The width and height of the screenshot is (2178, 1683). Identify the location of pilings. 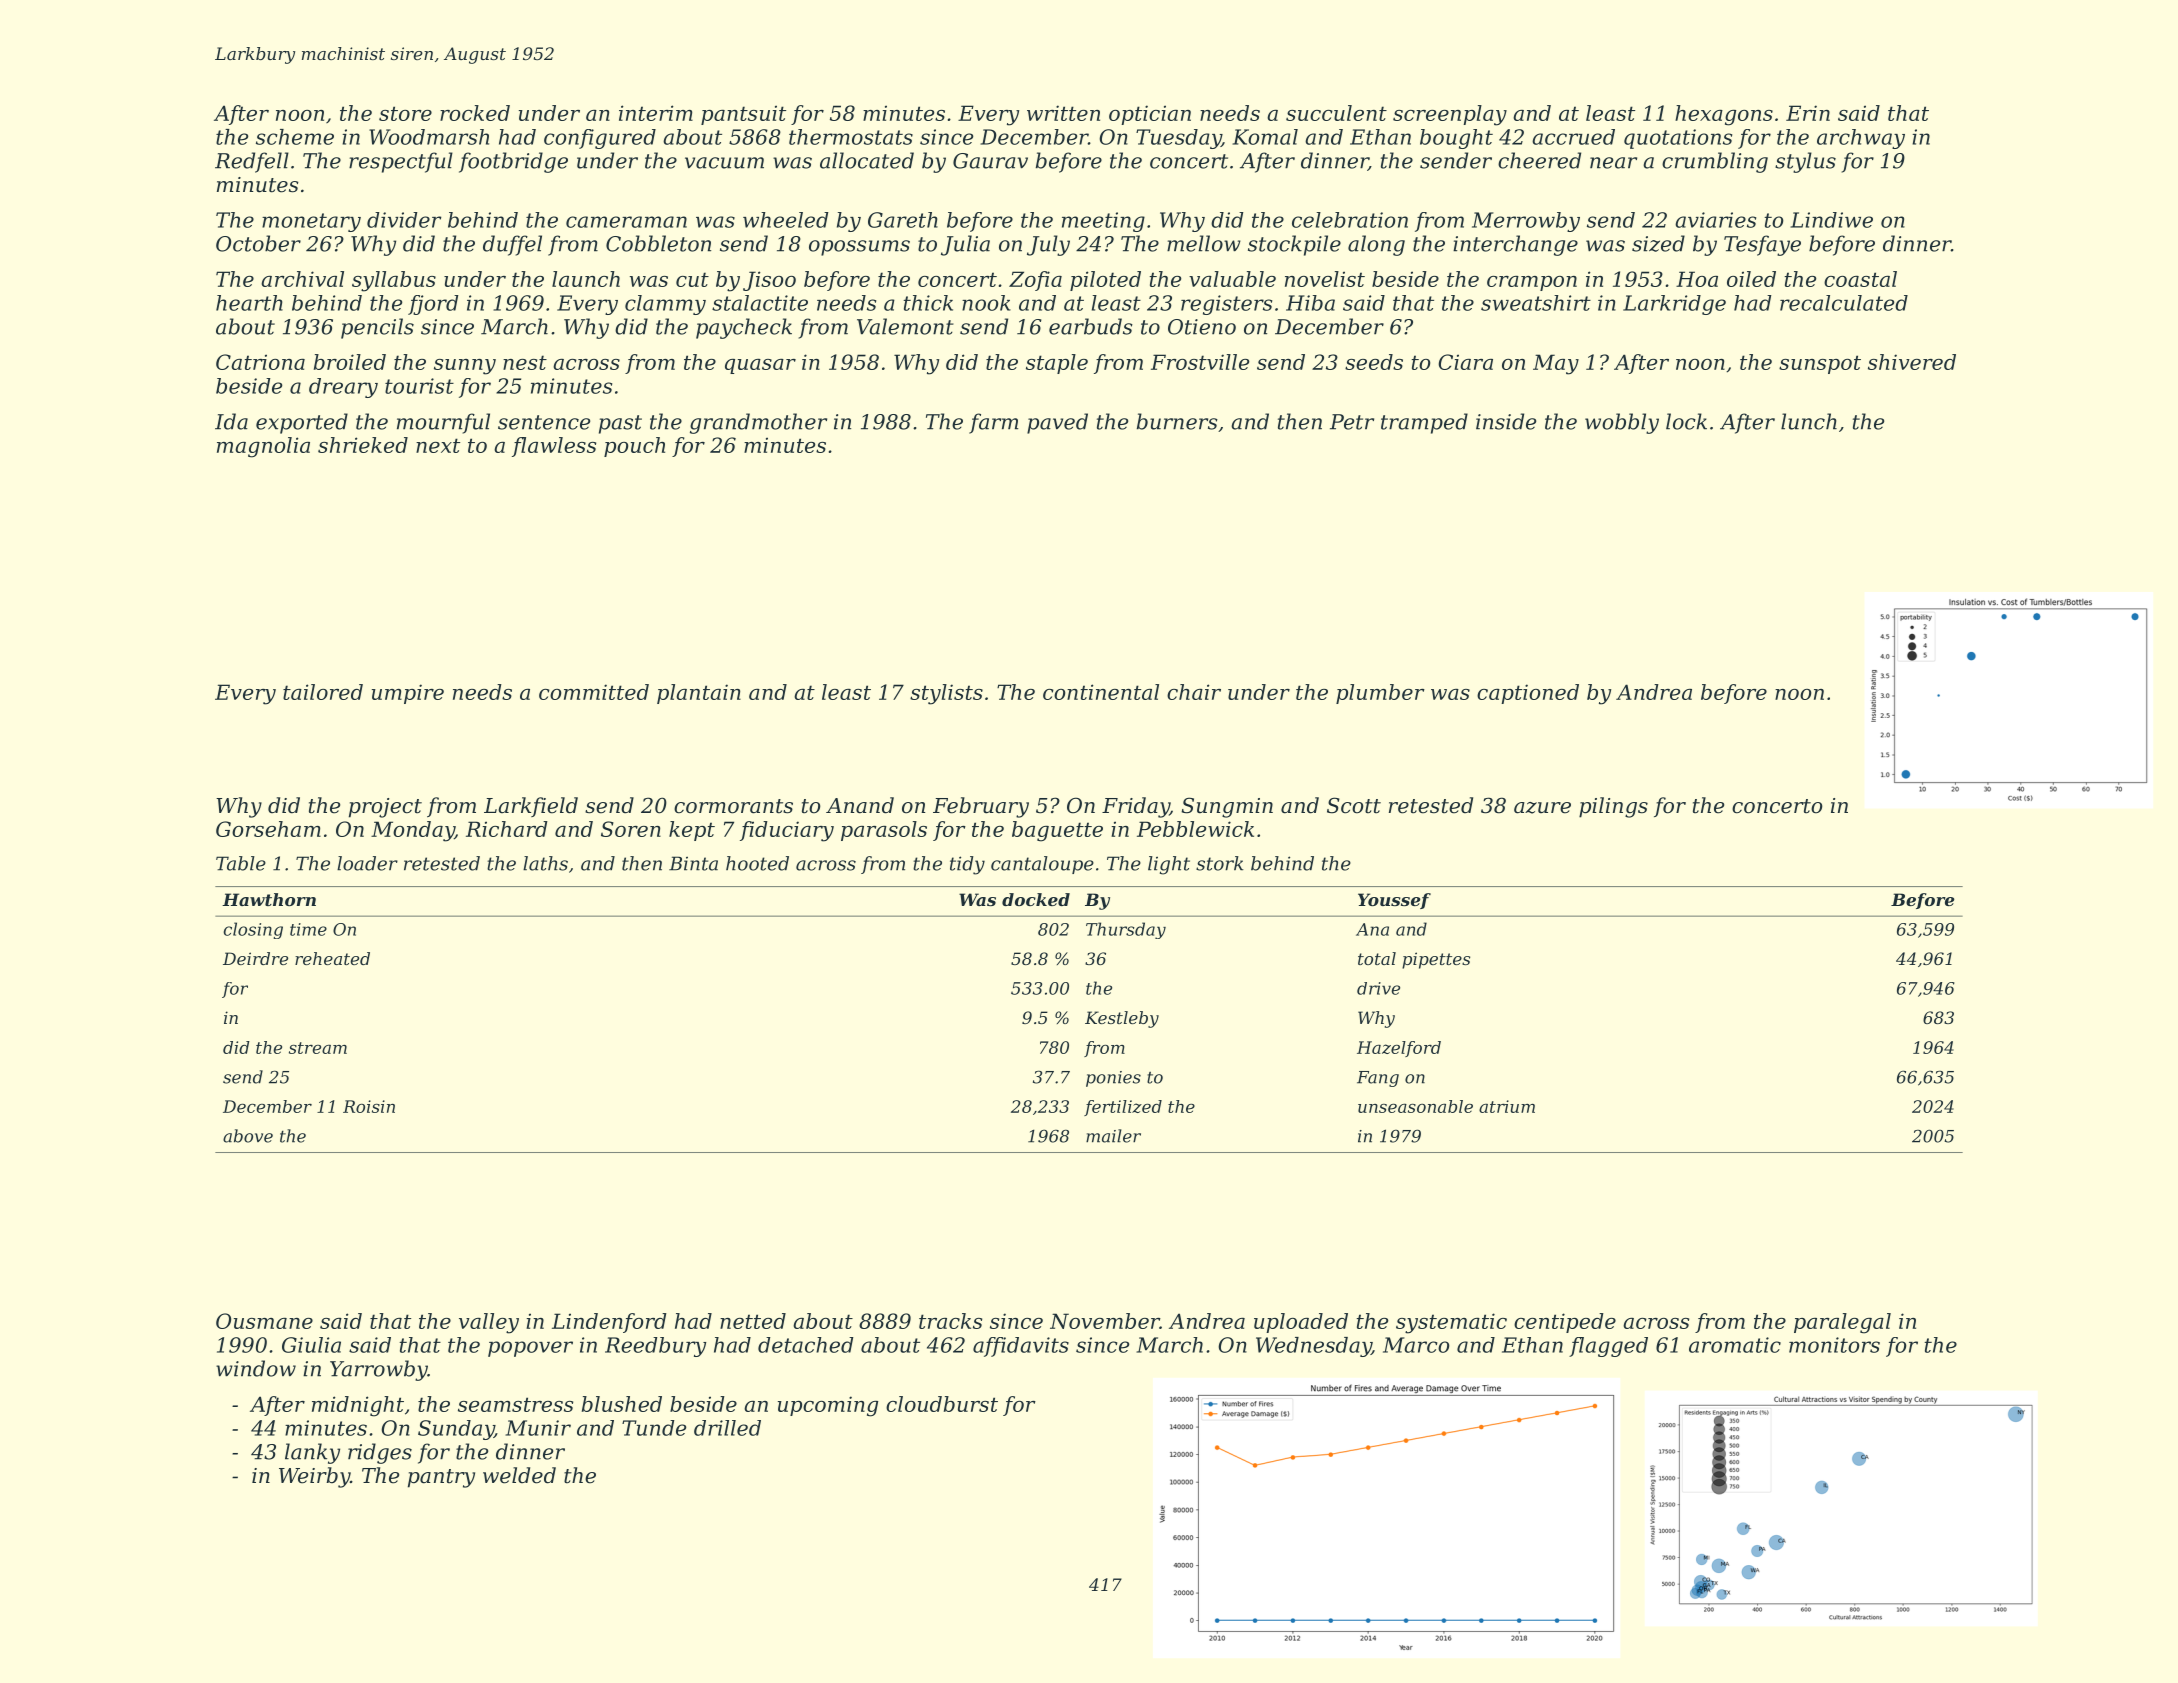
(1613, 807).
